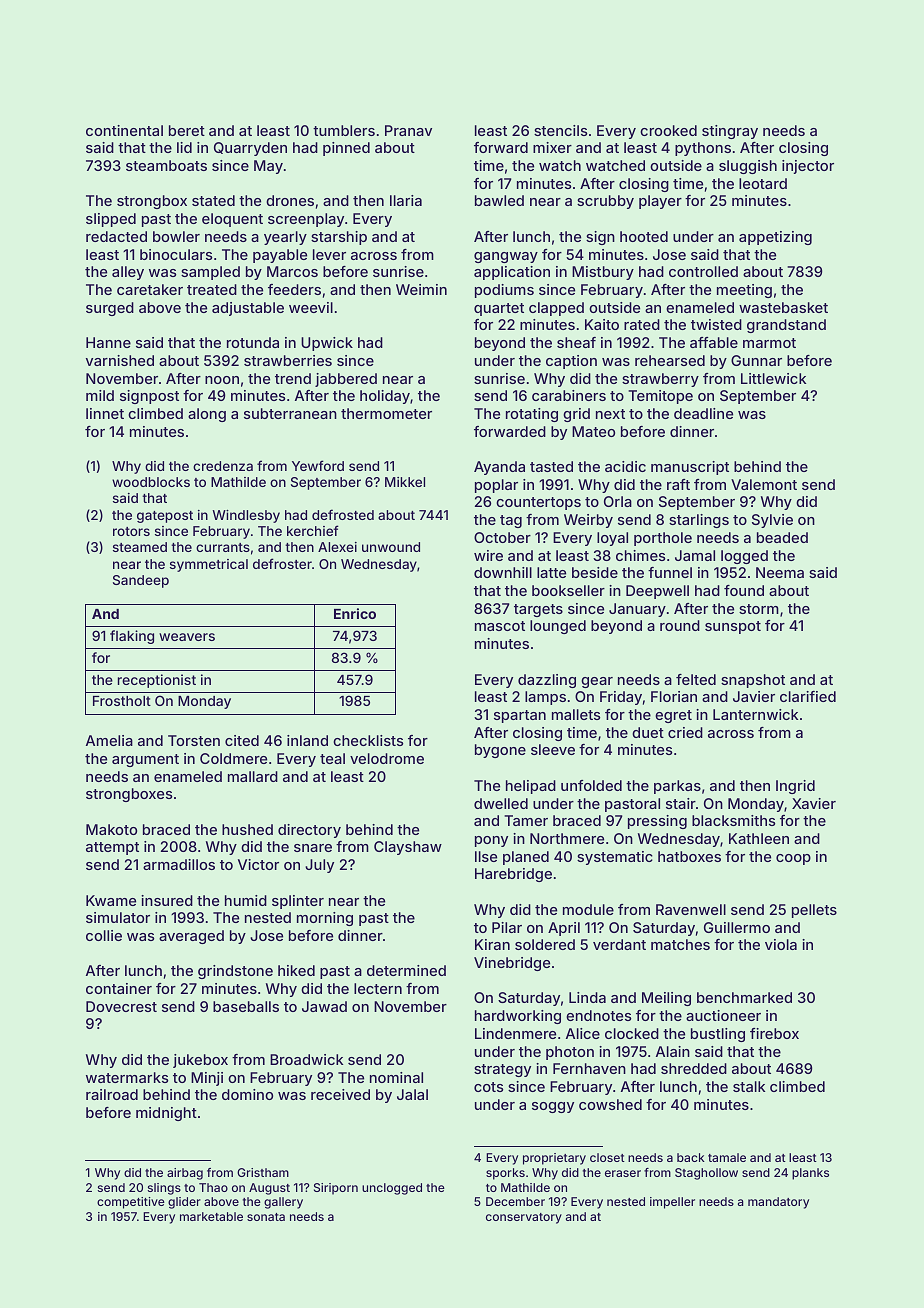 This screenshot has height=1308, width=924. I want to click on glider, so click(184, 1203).
